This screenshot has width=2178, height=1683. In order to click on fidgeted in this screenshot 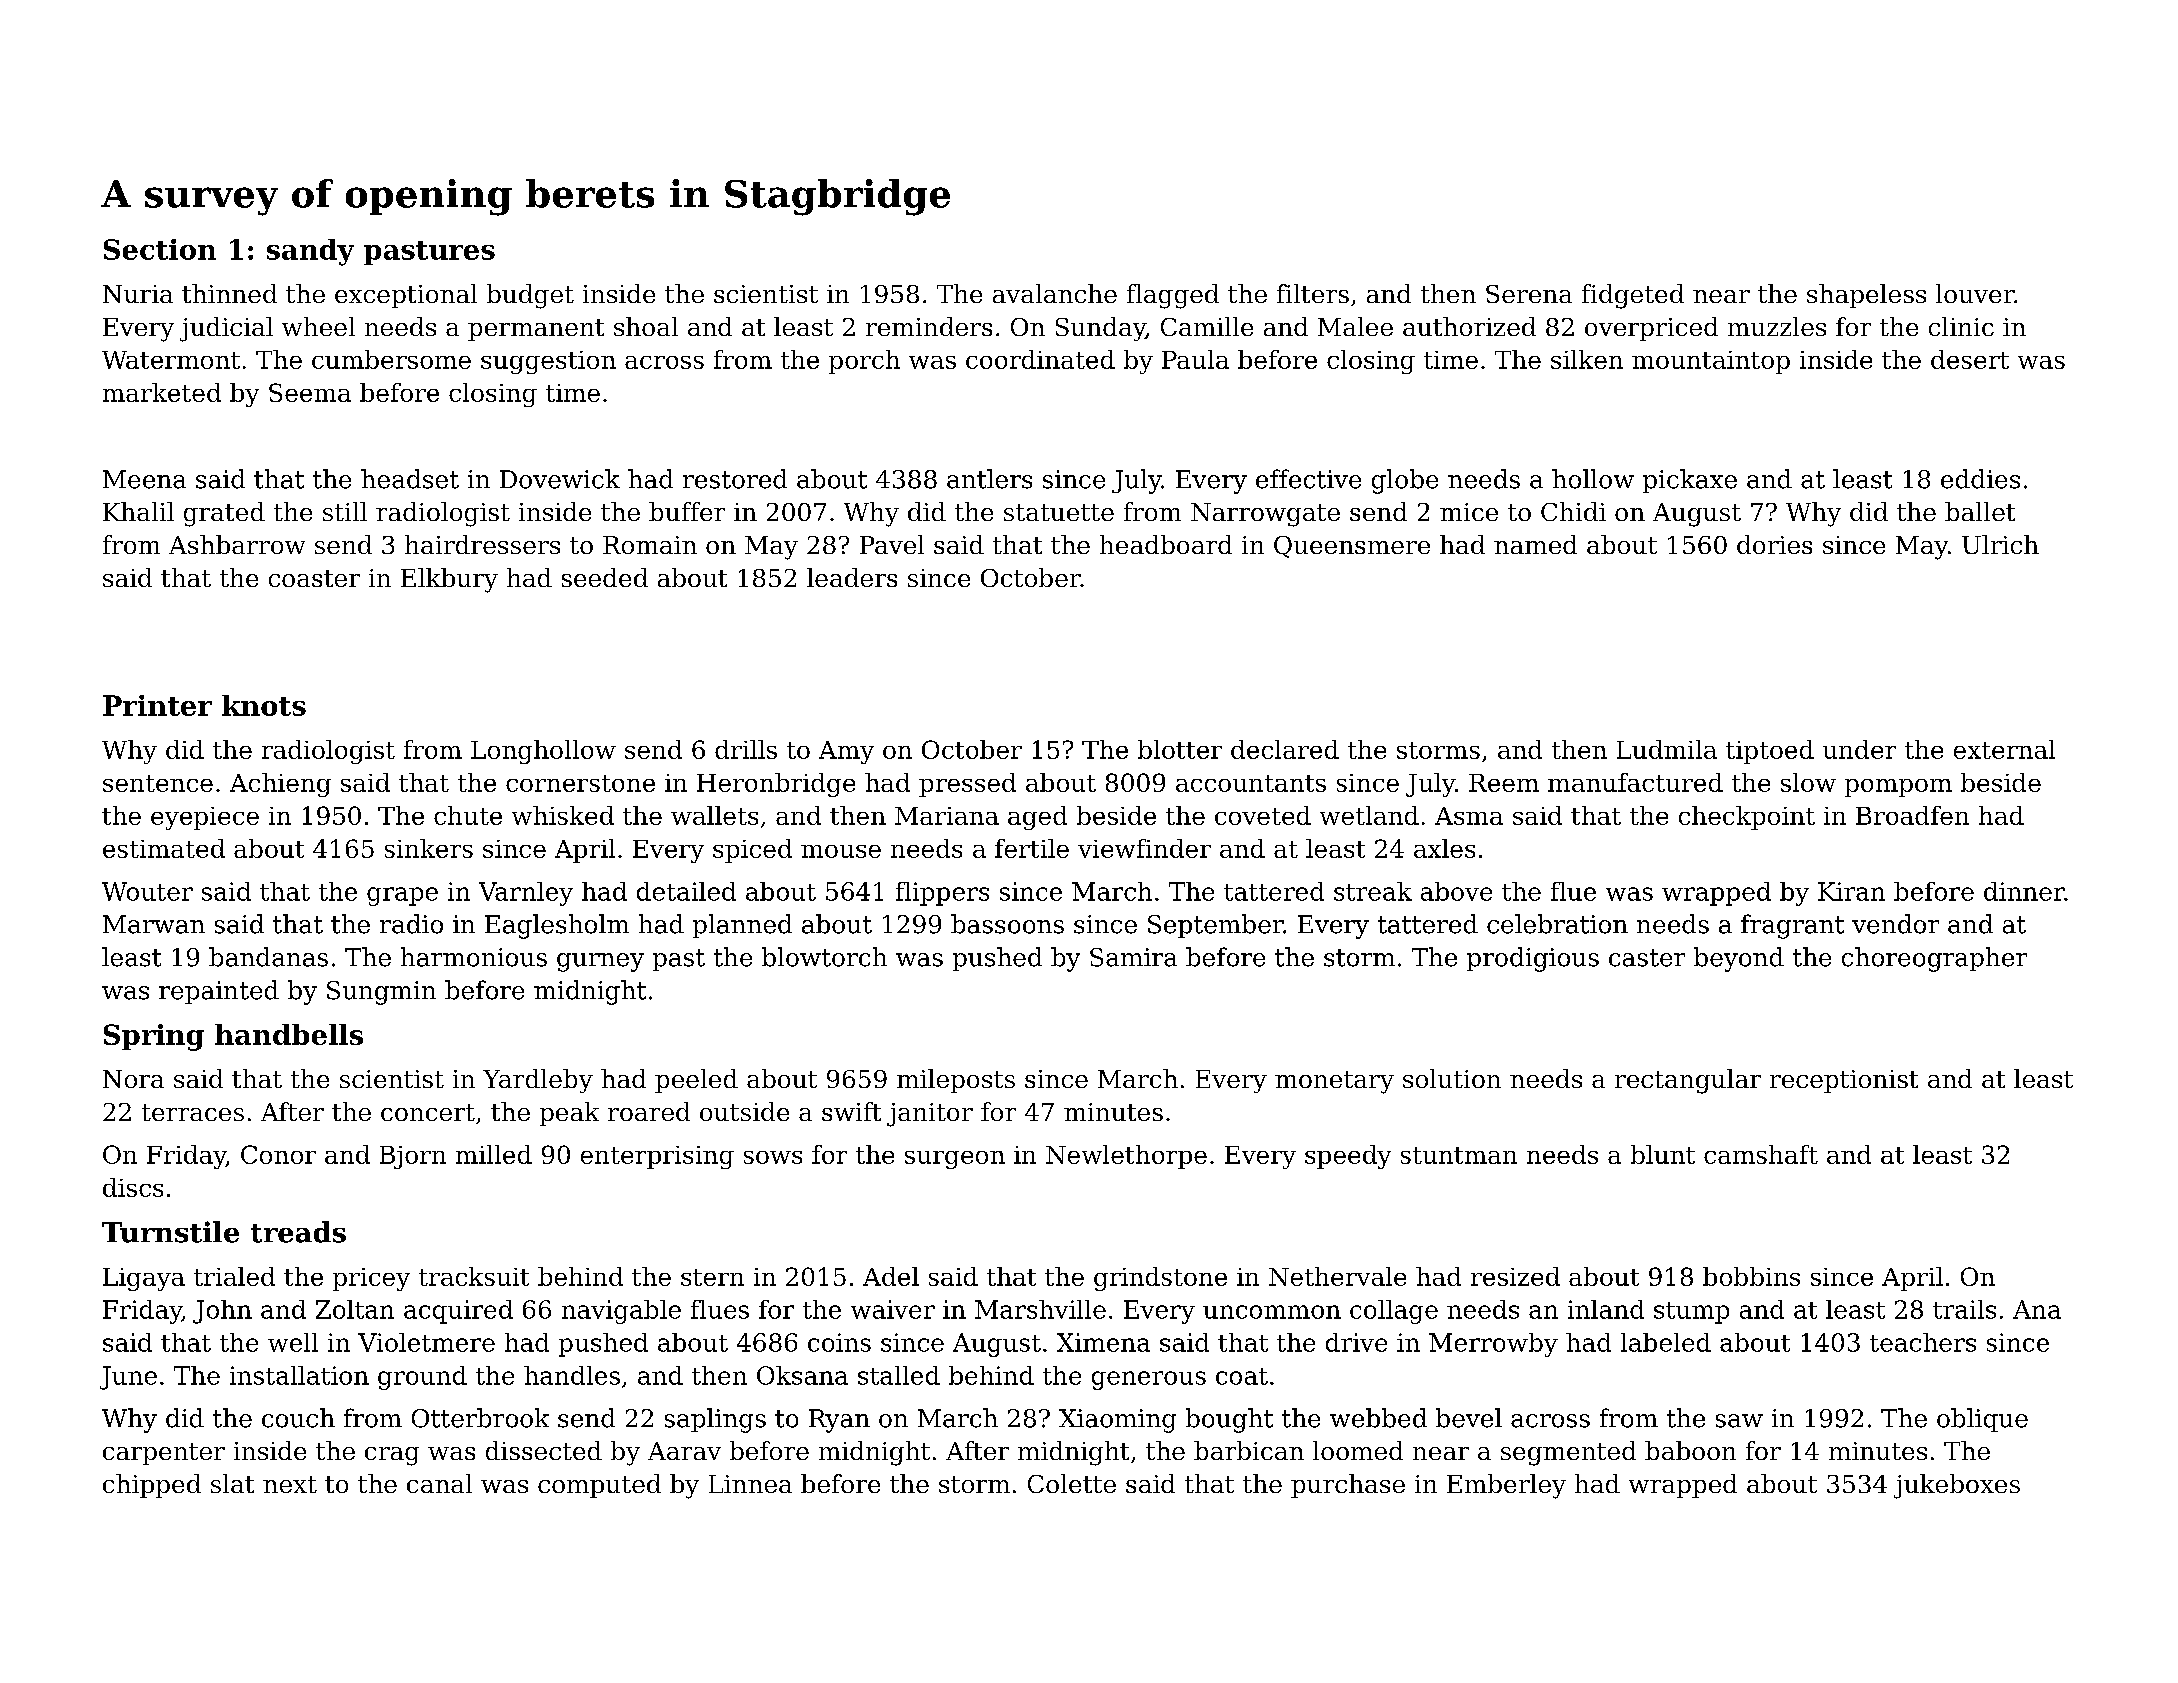, I will do `click(1633, 296)`.
